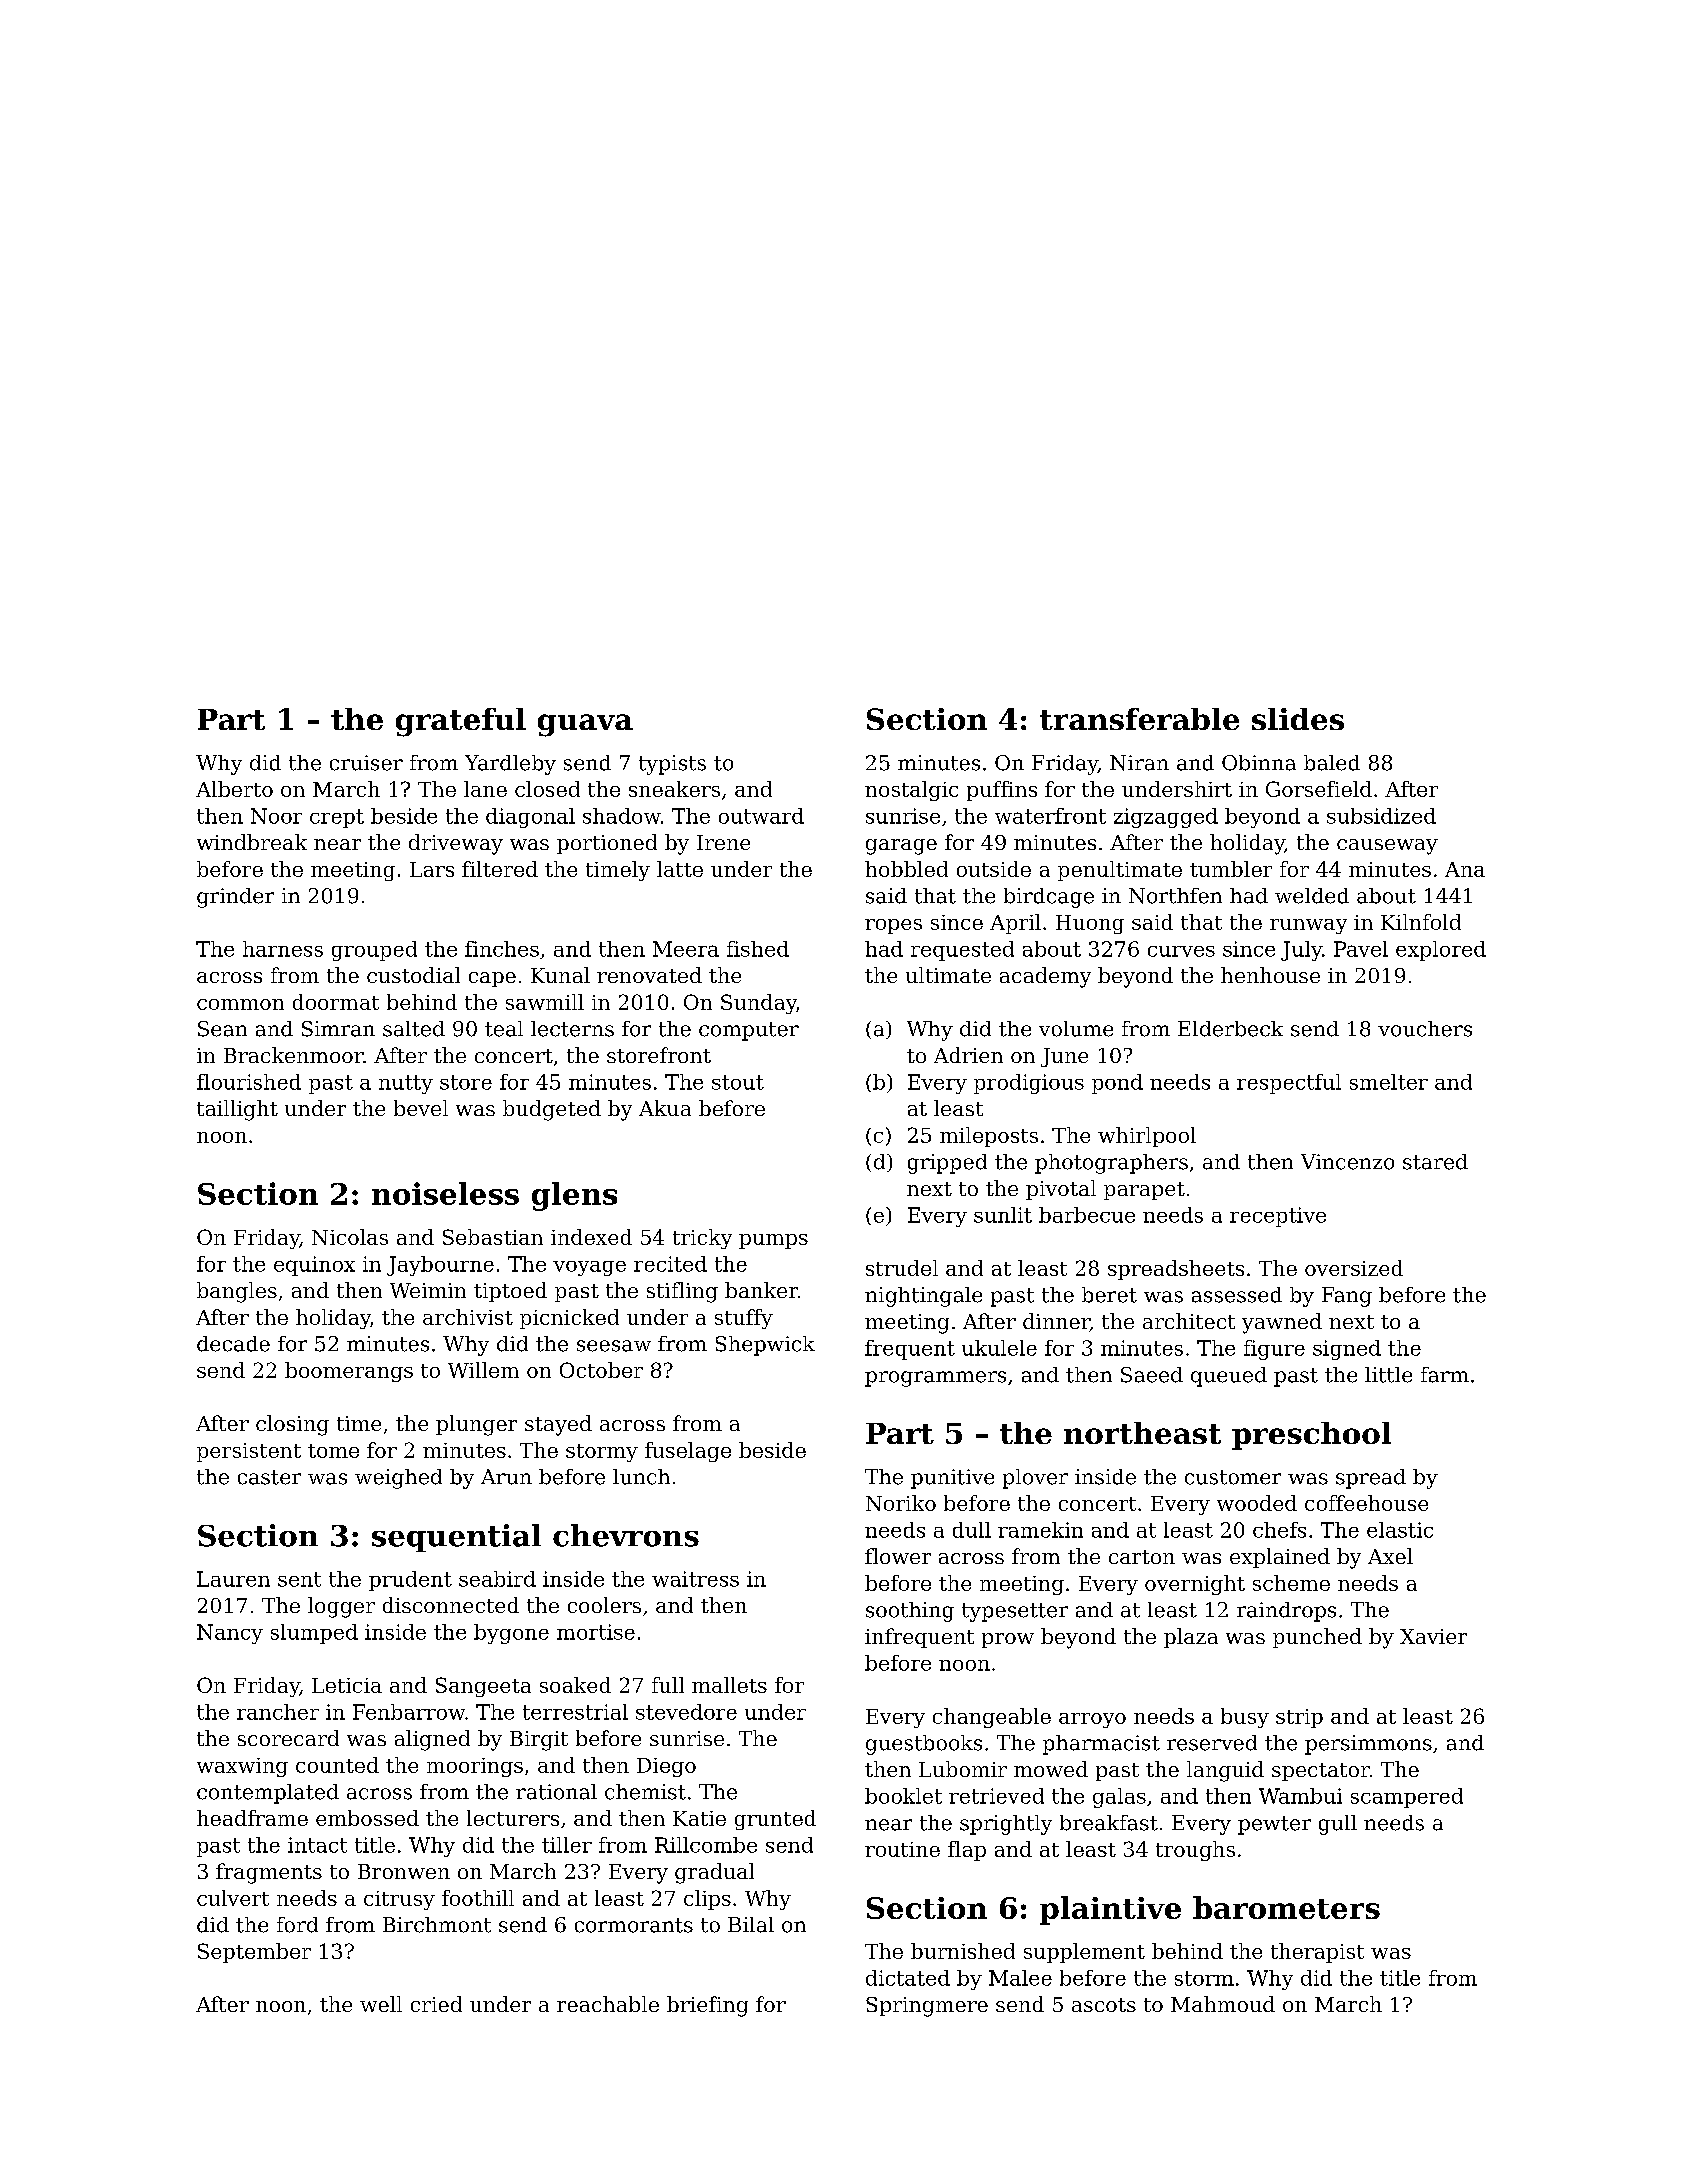 Image resolution: width=1683 pixels, height=2178 pixels. What do you see at coordinates (1282, 1323) in the document?
I see `yawned` at bounding box center [1282, 1323].
